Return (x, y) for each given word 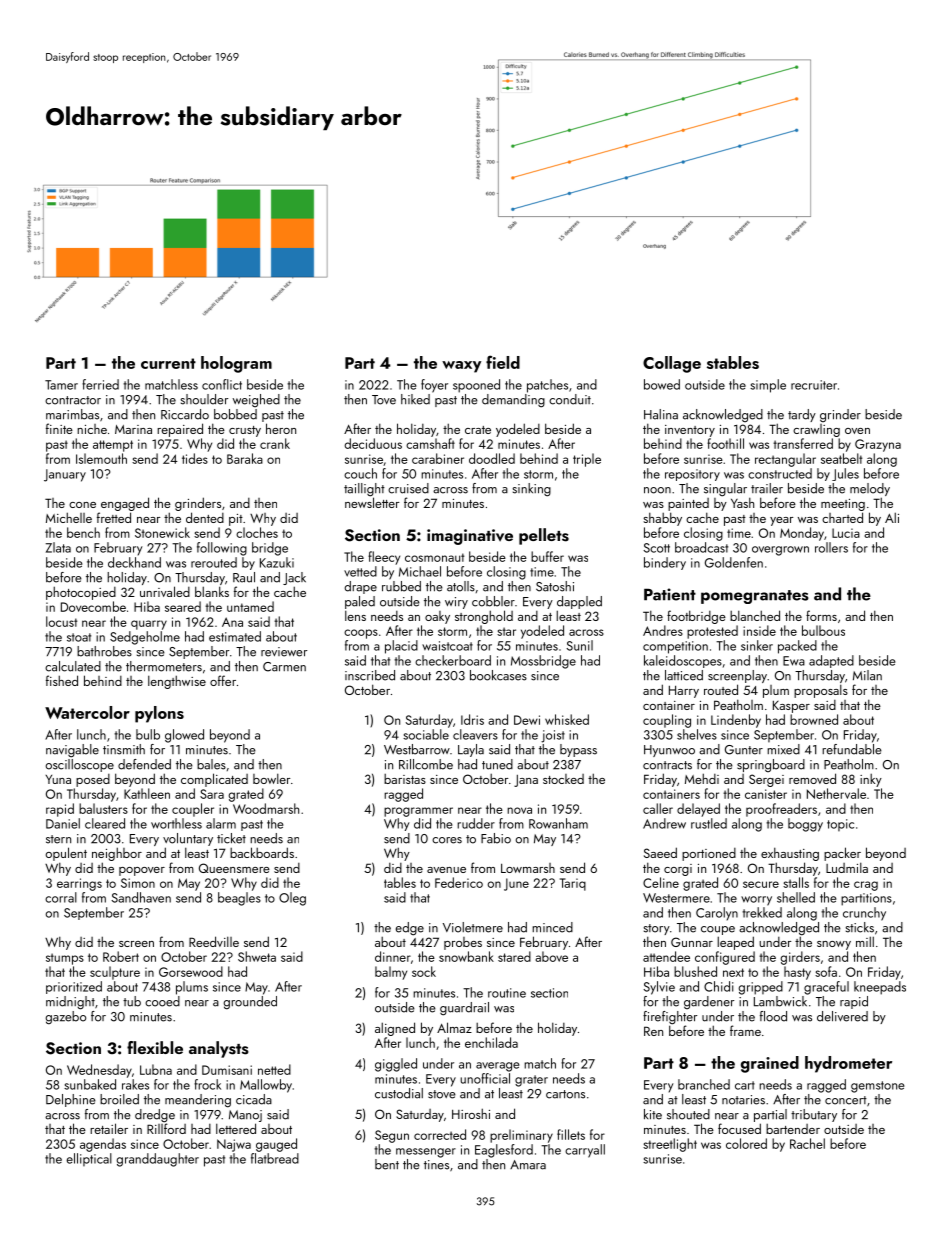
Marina (133, 429)
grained (770, 1064)
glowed (184, 736)
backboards (262, 852)
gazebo (66, 1018)
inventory (690, 431)
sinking (532, 490)
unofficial (485, 1078)
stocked (563, 779)
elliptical (89, 1159)
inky (871, 780)
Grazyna (878, 445)
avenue (446, 870)
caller (658, 808)
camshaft (430, 443)
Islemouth (101, 458)
